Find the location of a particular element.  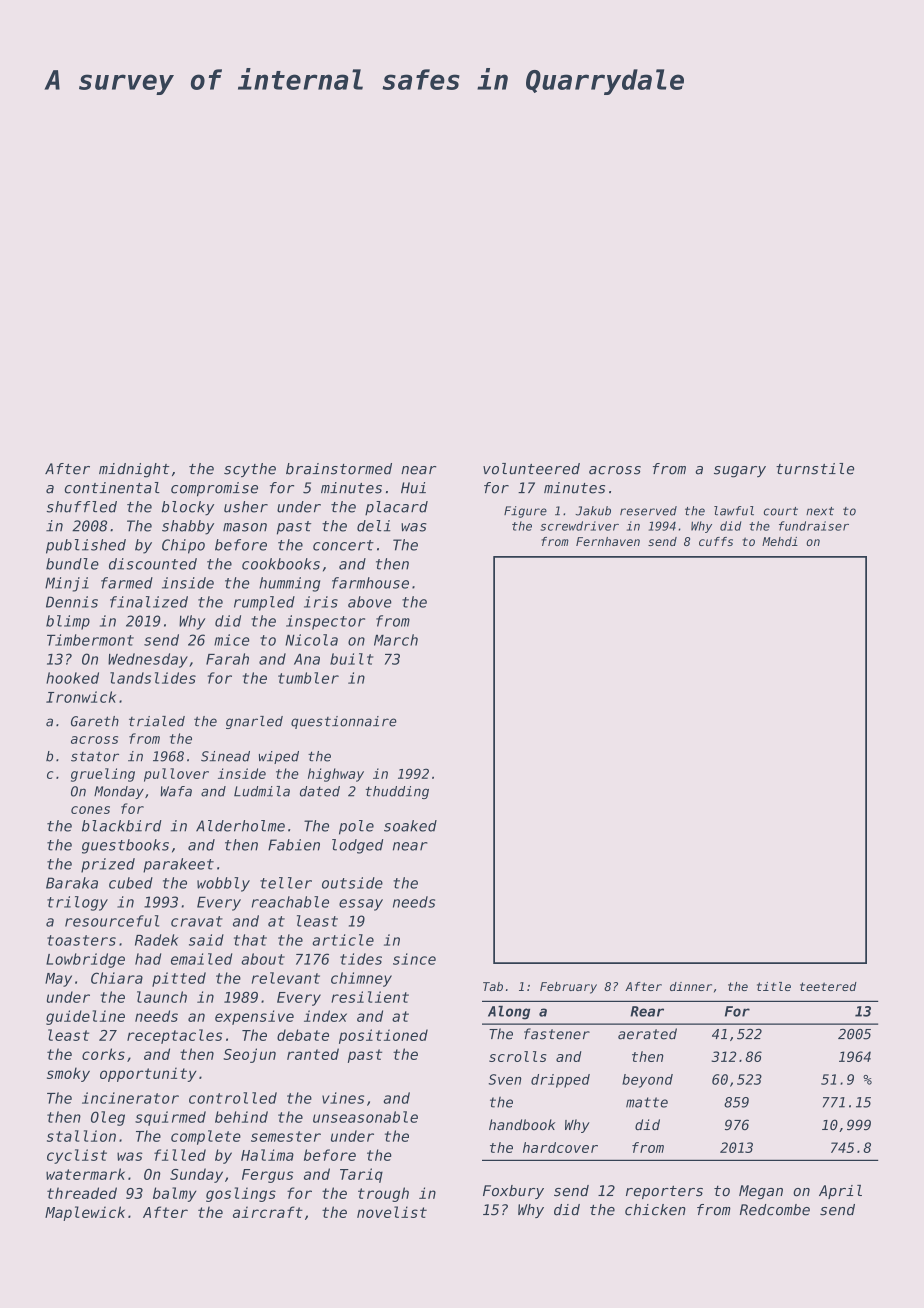

soaked is located at coordinates (410, 826).
